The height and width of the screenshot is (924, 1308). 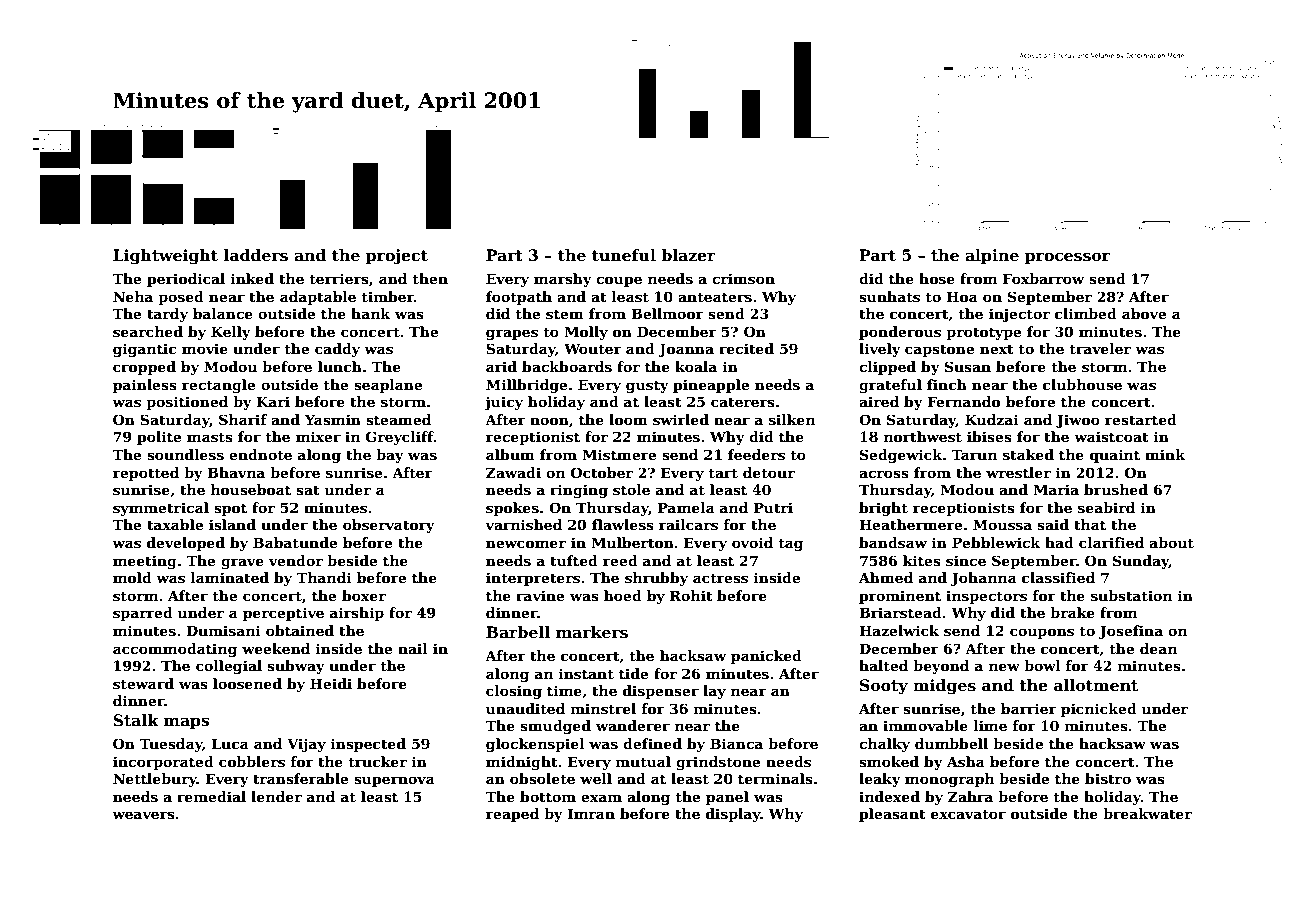 I want to click on time, so click(x=564, y=690).
